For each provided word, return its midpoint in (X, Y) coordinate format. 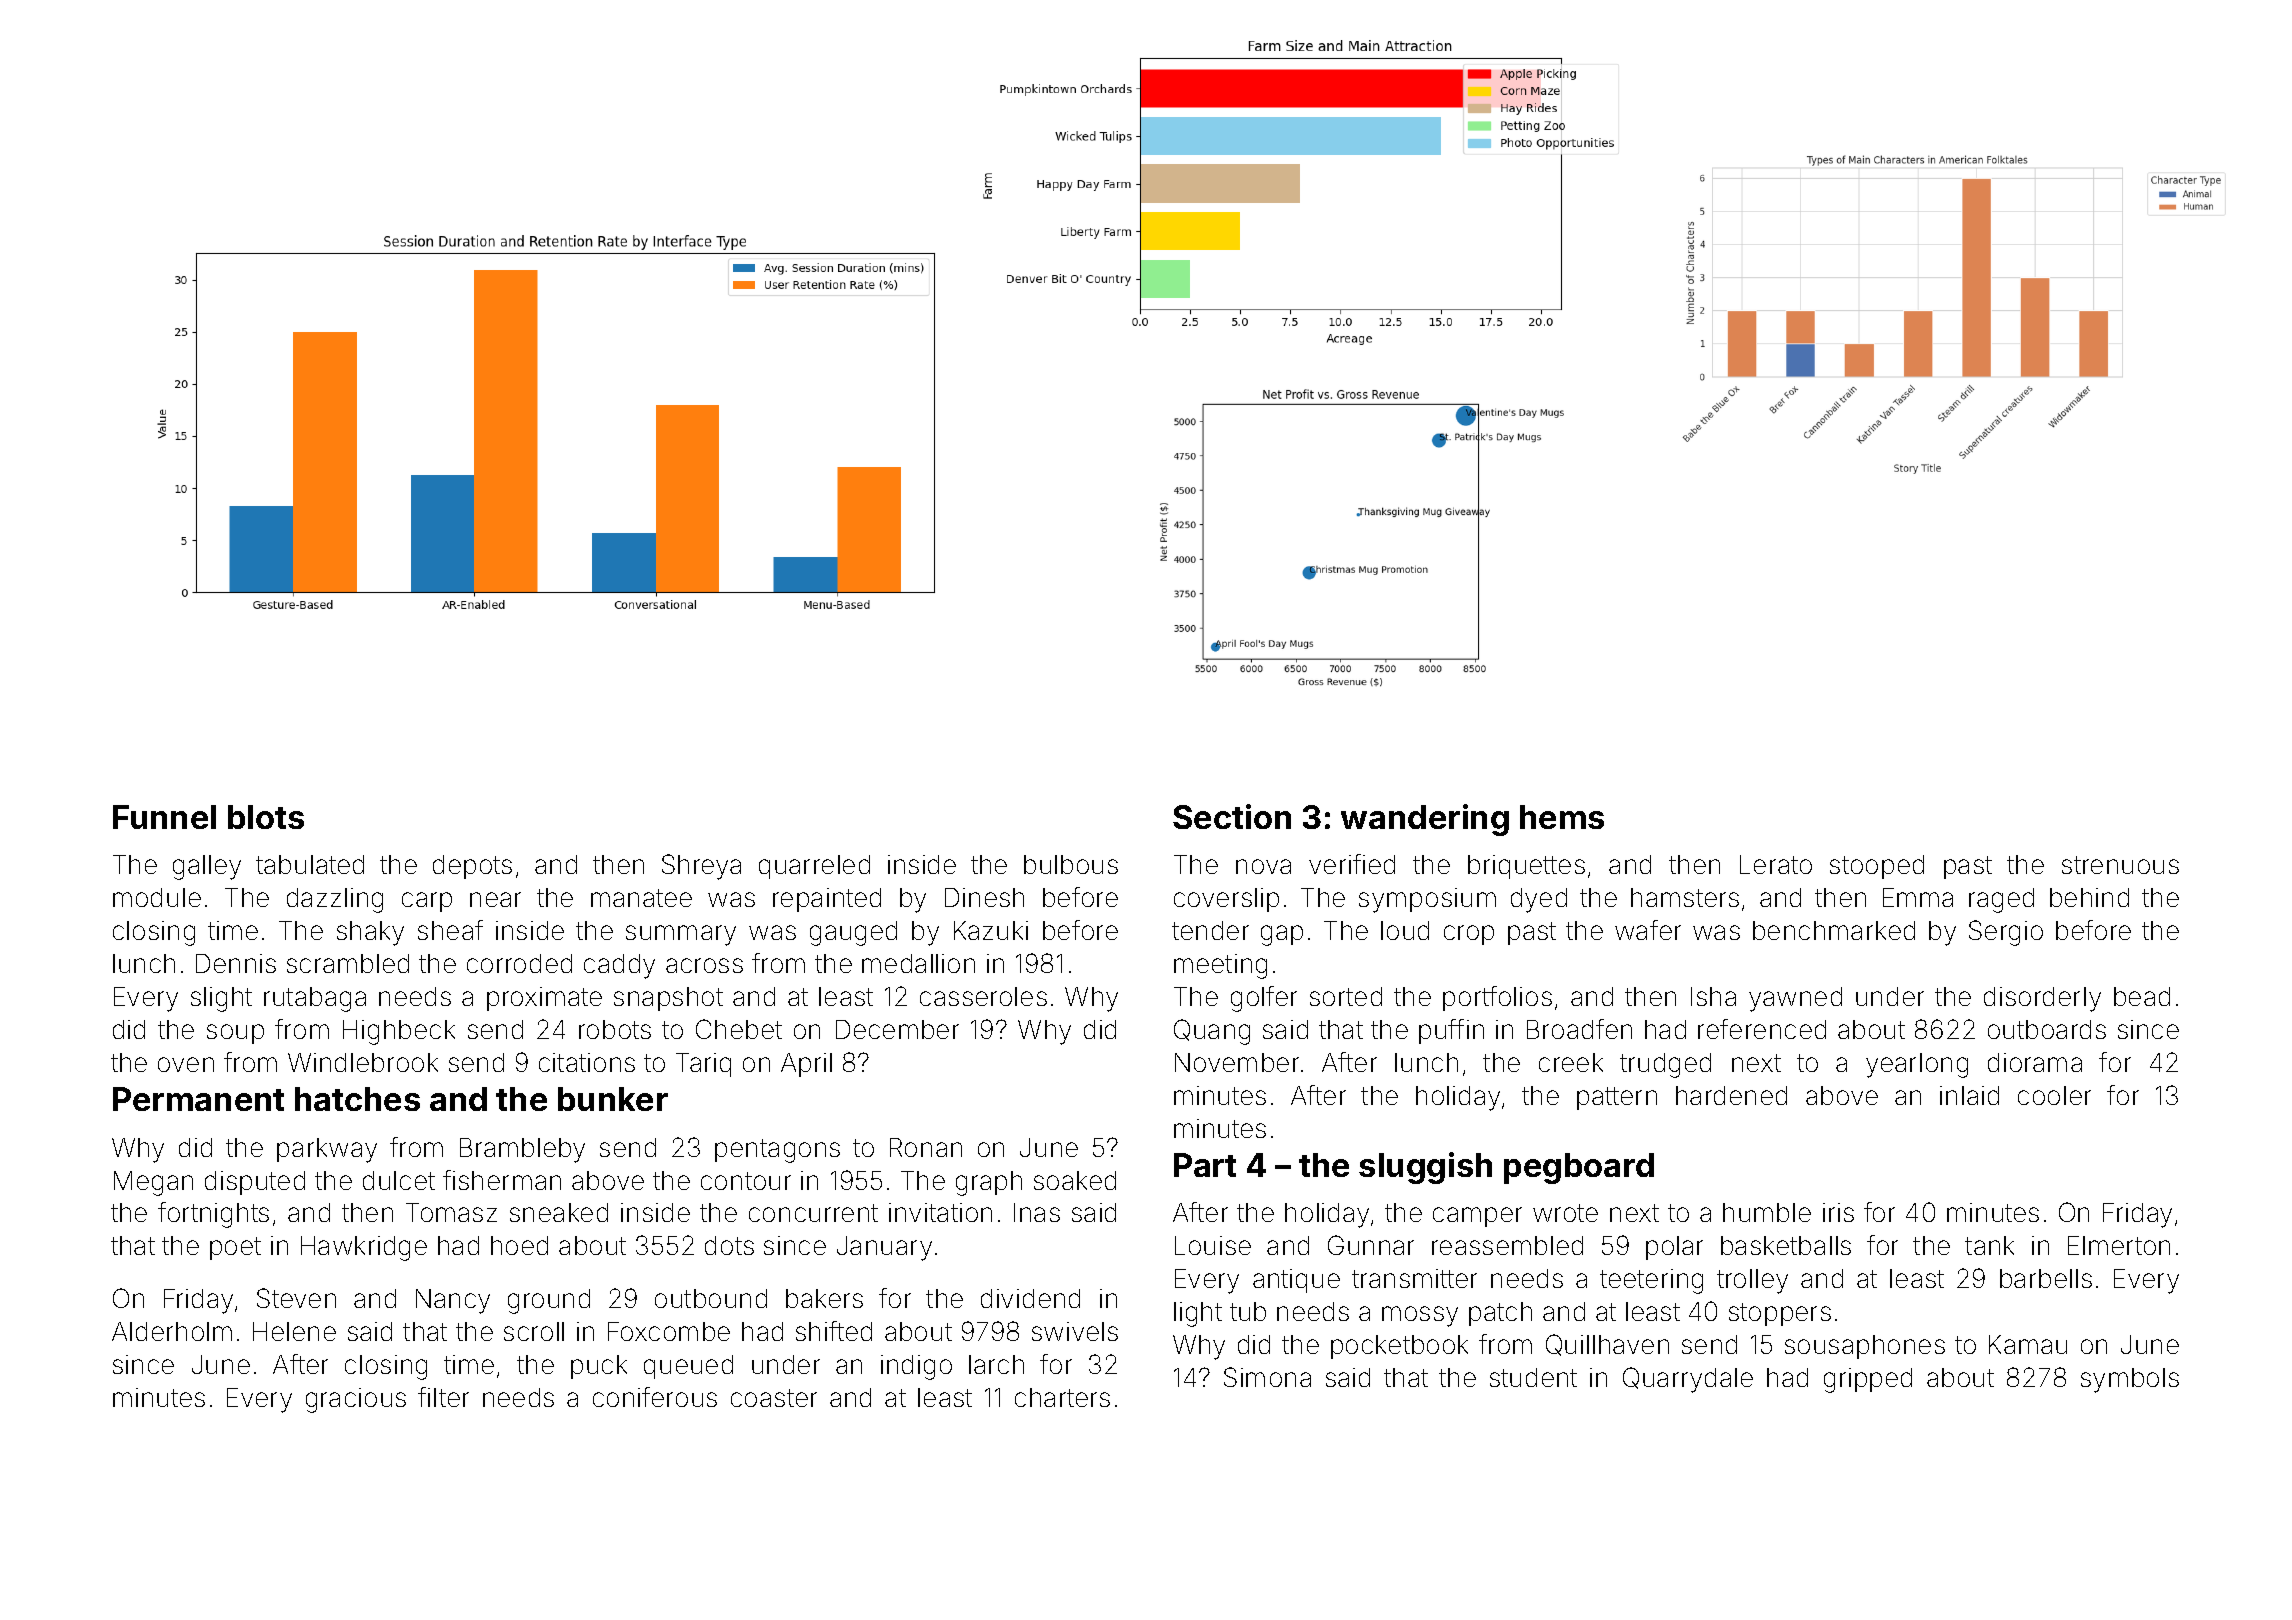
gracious (356, 1400)
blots (266, 817)
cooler (2054, 1095)
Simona (1267, 1377)
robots (615, 1029)
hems (1562, 817)
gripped (1868, 1380)
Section (1232, 816)
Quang (1212, 1032)
